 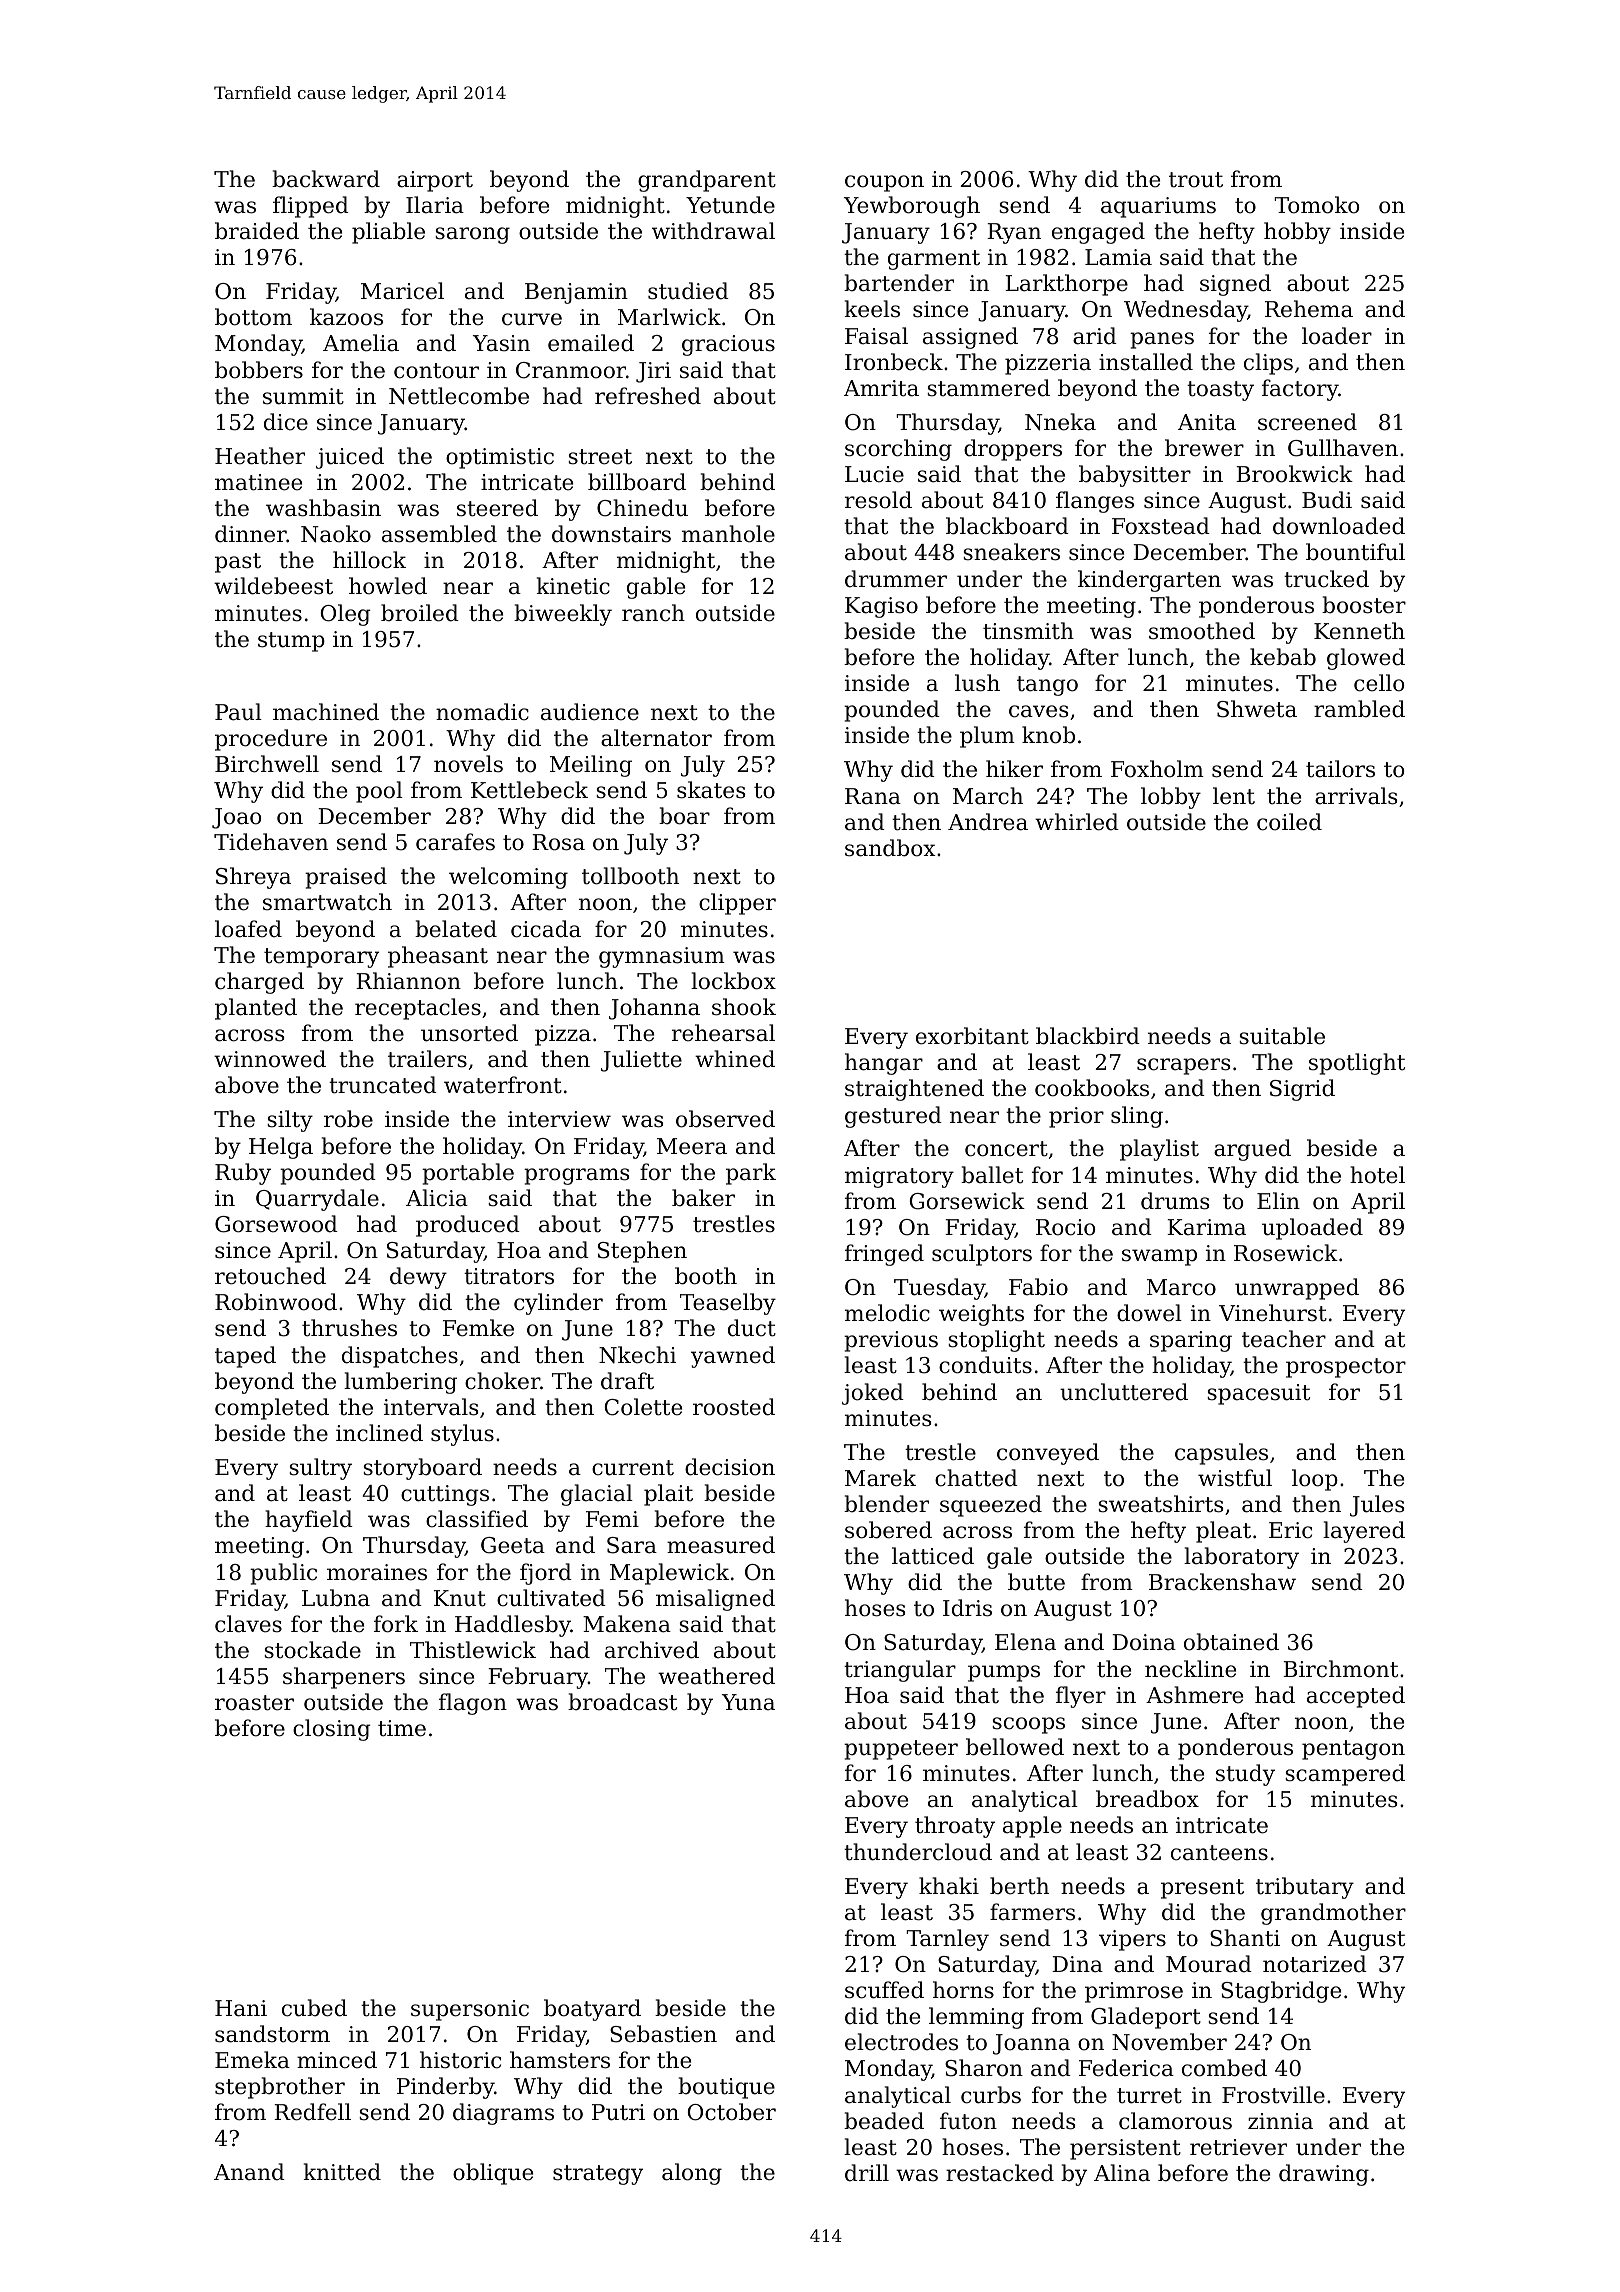 I want to click on knitted, so click(x=342, y=2172).
